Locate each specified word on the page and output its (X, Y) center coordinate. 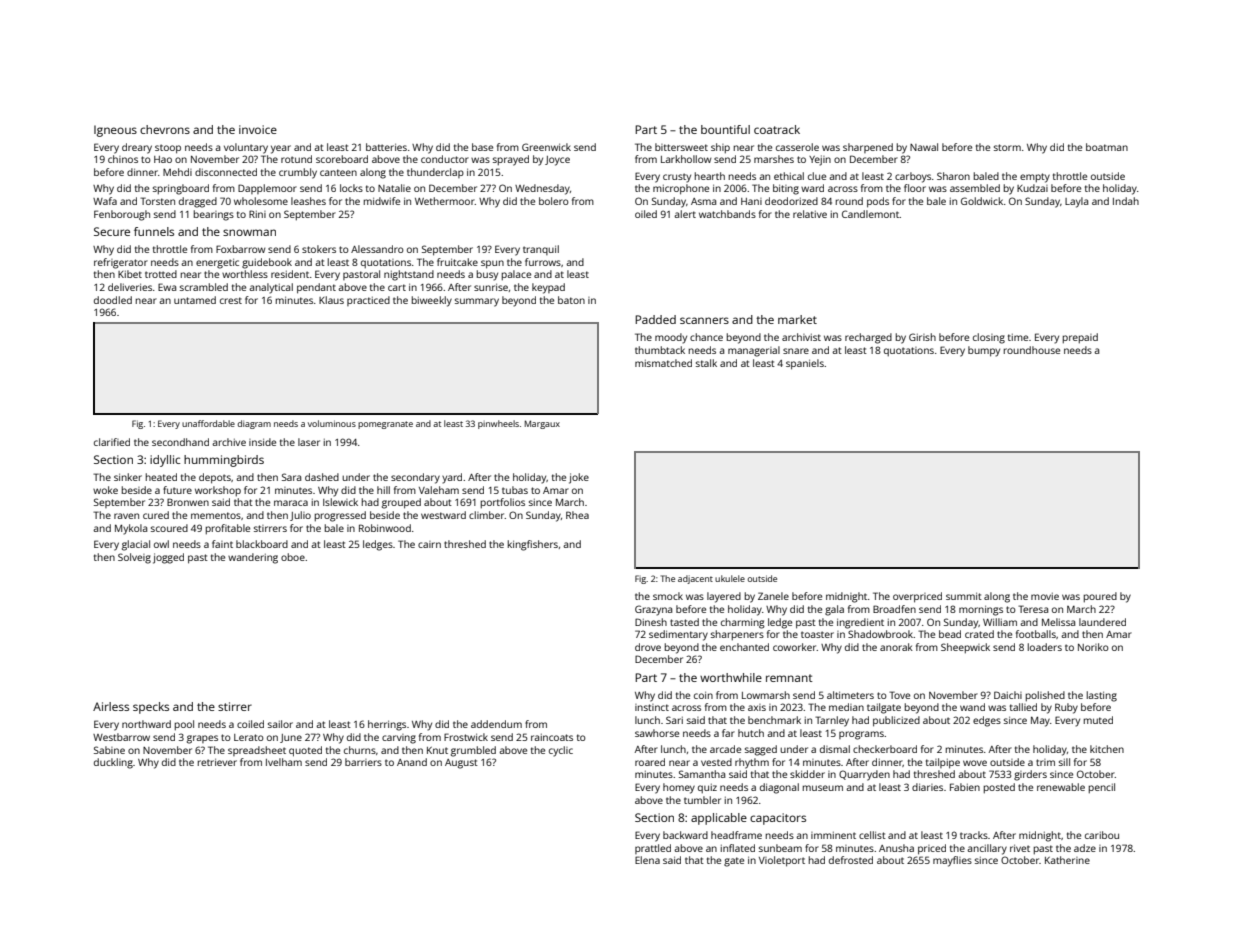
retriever (217, 762)
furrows (543, 262)
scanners (704, 320)
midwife (382, 201)
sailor (280, 724)
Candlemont (871, 214)
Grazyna (653, 610)
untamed (195, 300)
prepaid (1080, 338)
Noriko (1093, 647)
